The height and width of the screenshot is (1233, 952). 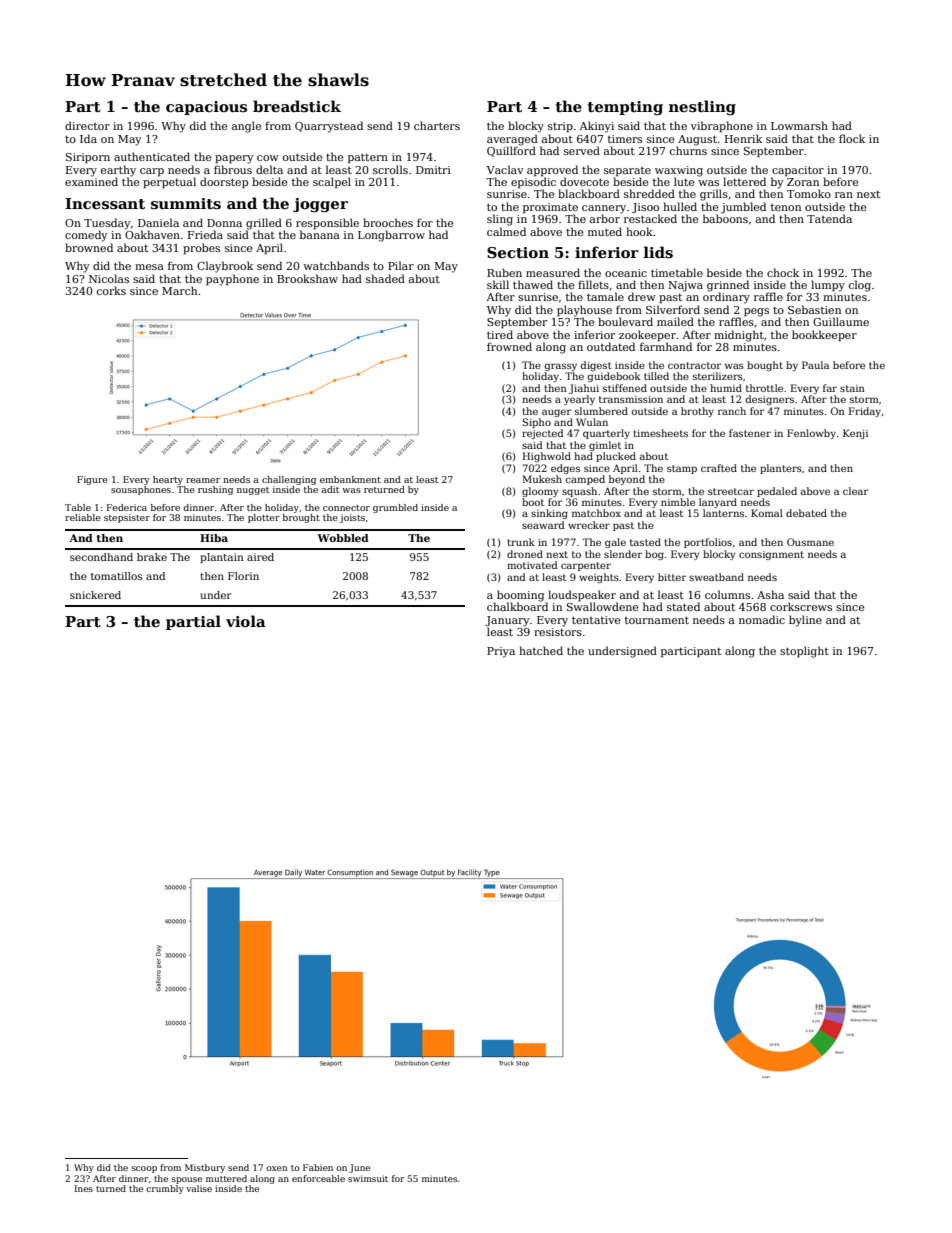 What do you see at coordinates (368, 1178) in the screenshot?
I see `swimsuit` at bounding box center [368, 1178].
